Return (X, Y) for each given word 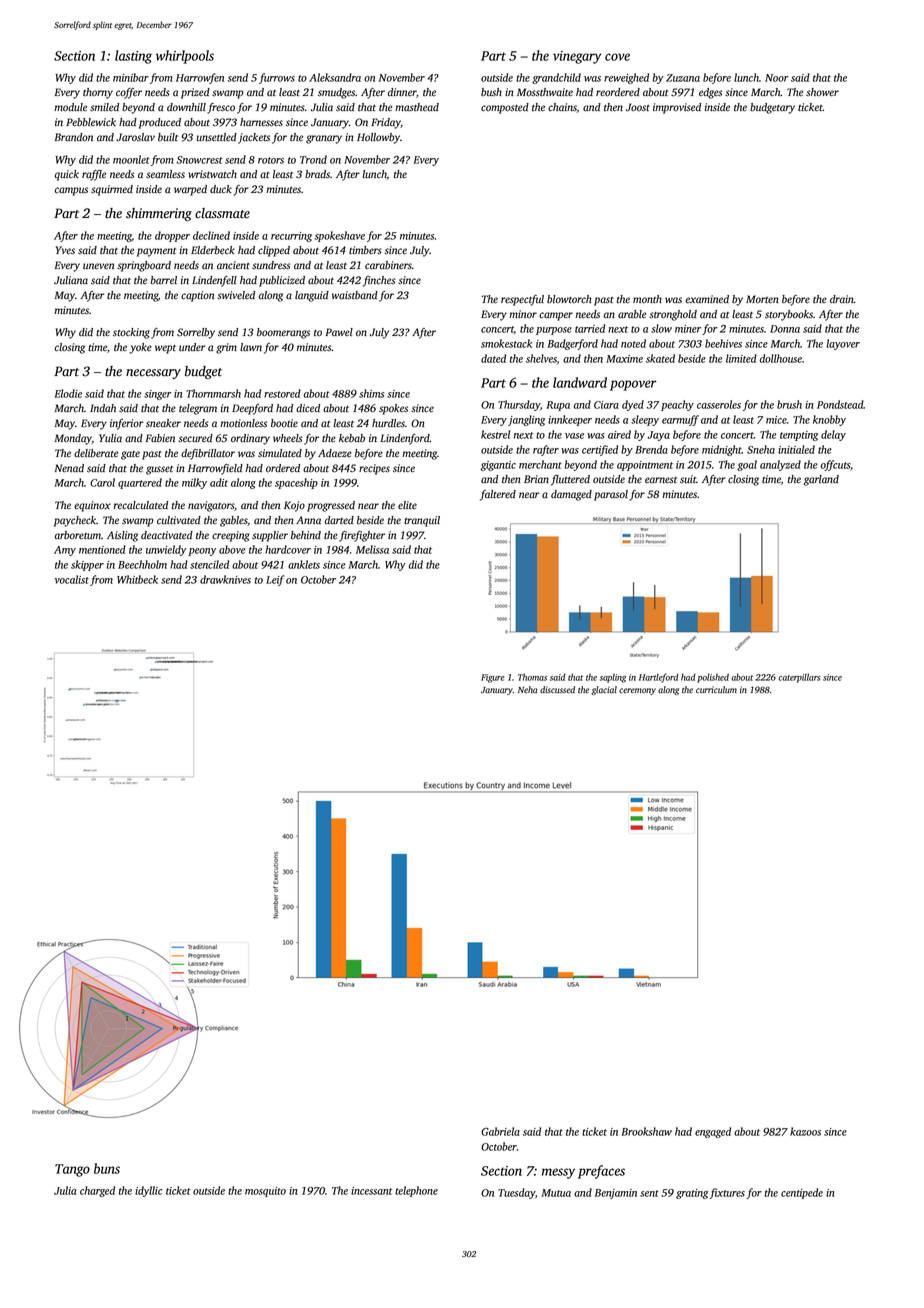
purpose (554, 331)
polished (713, 678)
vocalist (72, 579)
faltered (498, 495)
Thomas (532, 677)
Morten (762, 299)
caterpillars (799, 678)
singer (157, 395)
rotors (271, 160)
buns (107, 1168)
